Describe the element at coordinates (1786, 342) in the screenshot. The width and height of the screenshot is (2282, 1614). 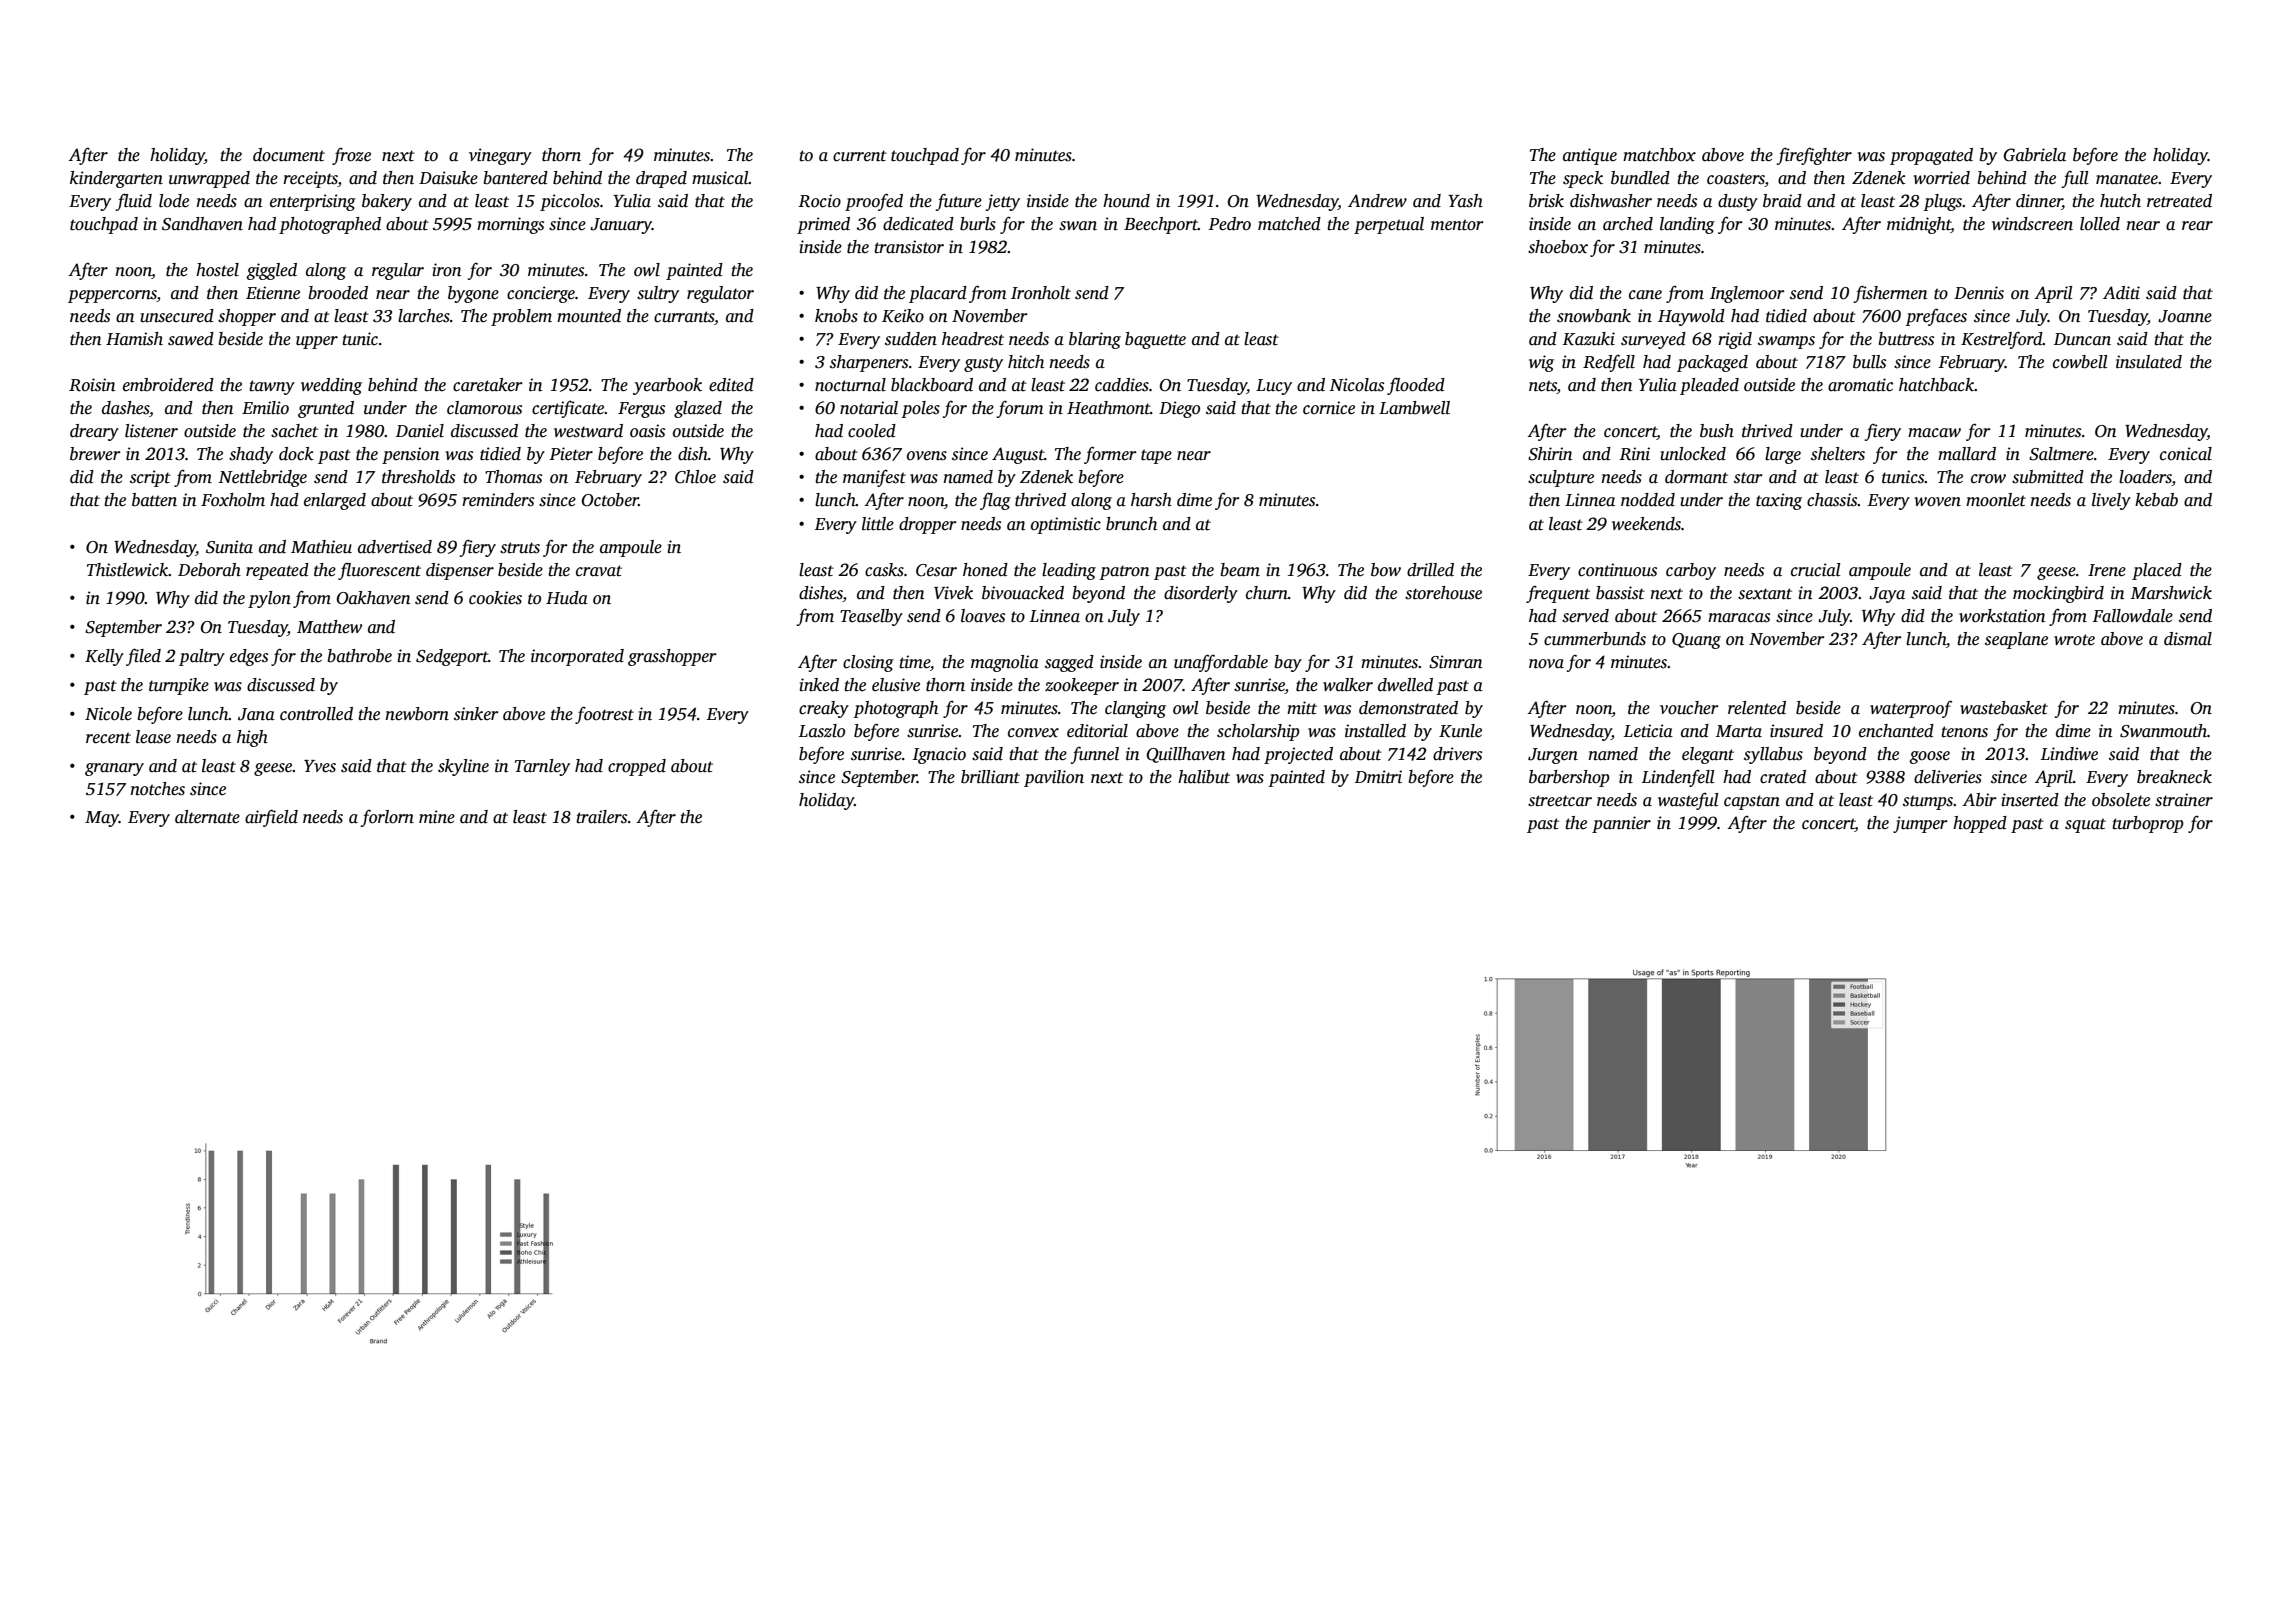
I see `swamps` at that location.
